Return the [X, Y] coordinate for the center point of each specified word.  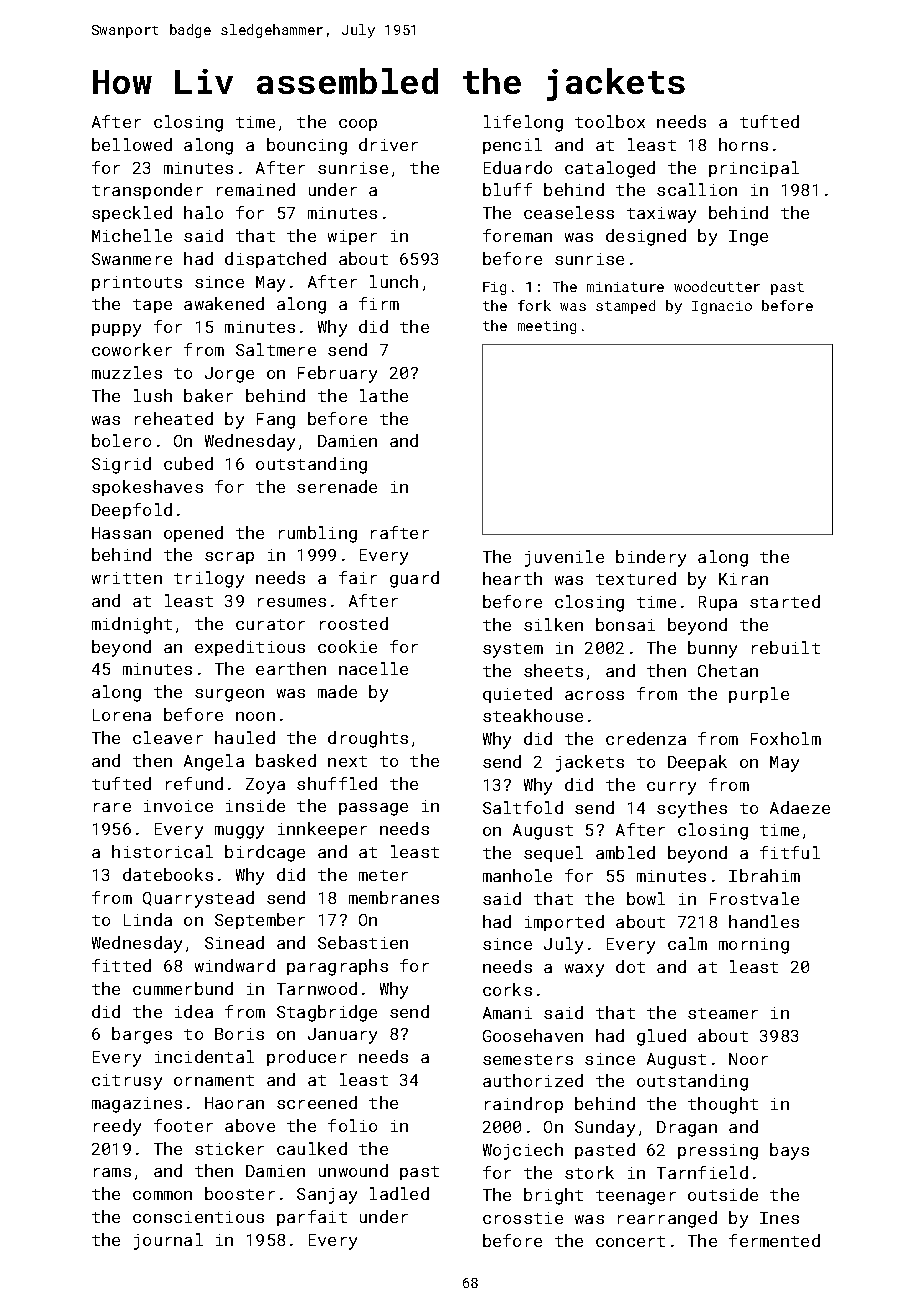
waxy [584, 970]
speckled [132, 214]
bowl [646, 898]
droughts [368, 739]
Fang [276, 421]
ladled [399, 1193]
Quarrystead [198, 899]
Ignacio [722, 307]
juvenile [564, 558]
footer [183, 1125]
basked [286, 760]
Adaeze [800, 807]
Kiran [743, 579]
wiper [352, 237]
